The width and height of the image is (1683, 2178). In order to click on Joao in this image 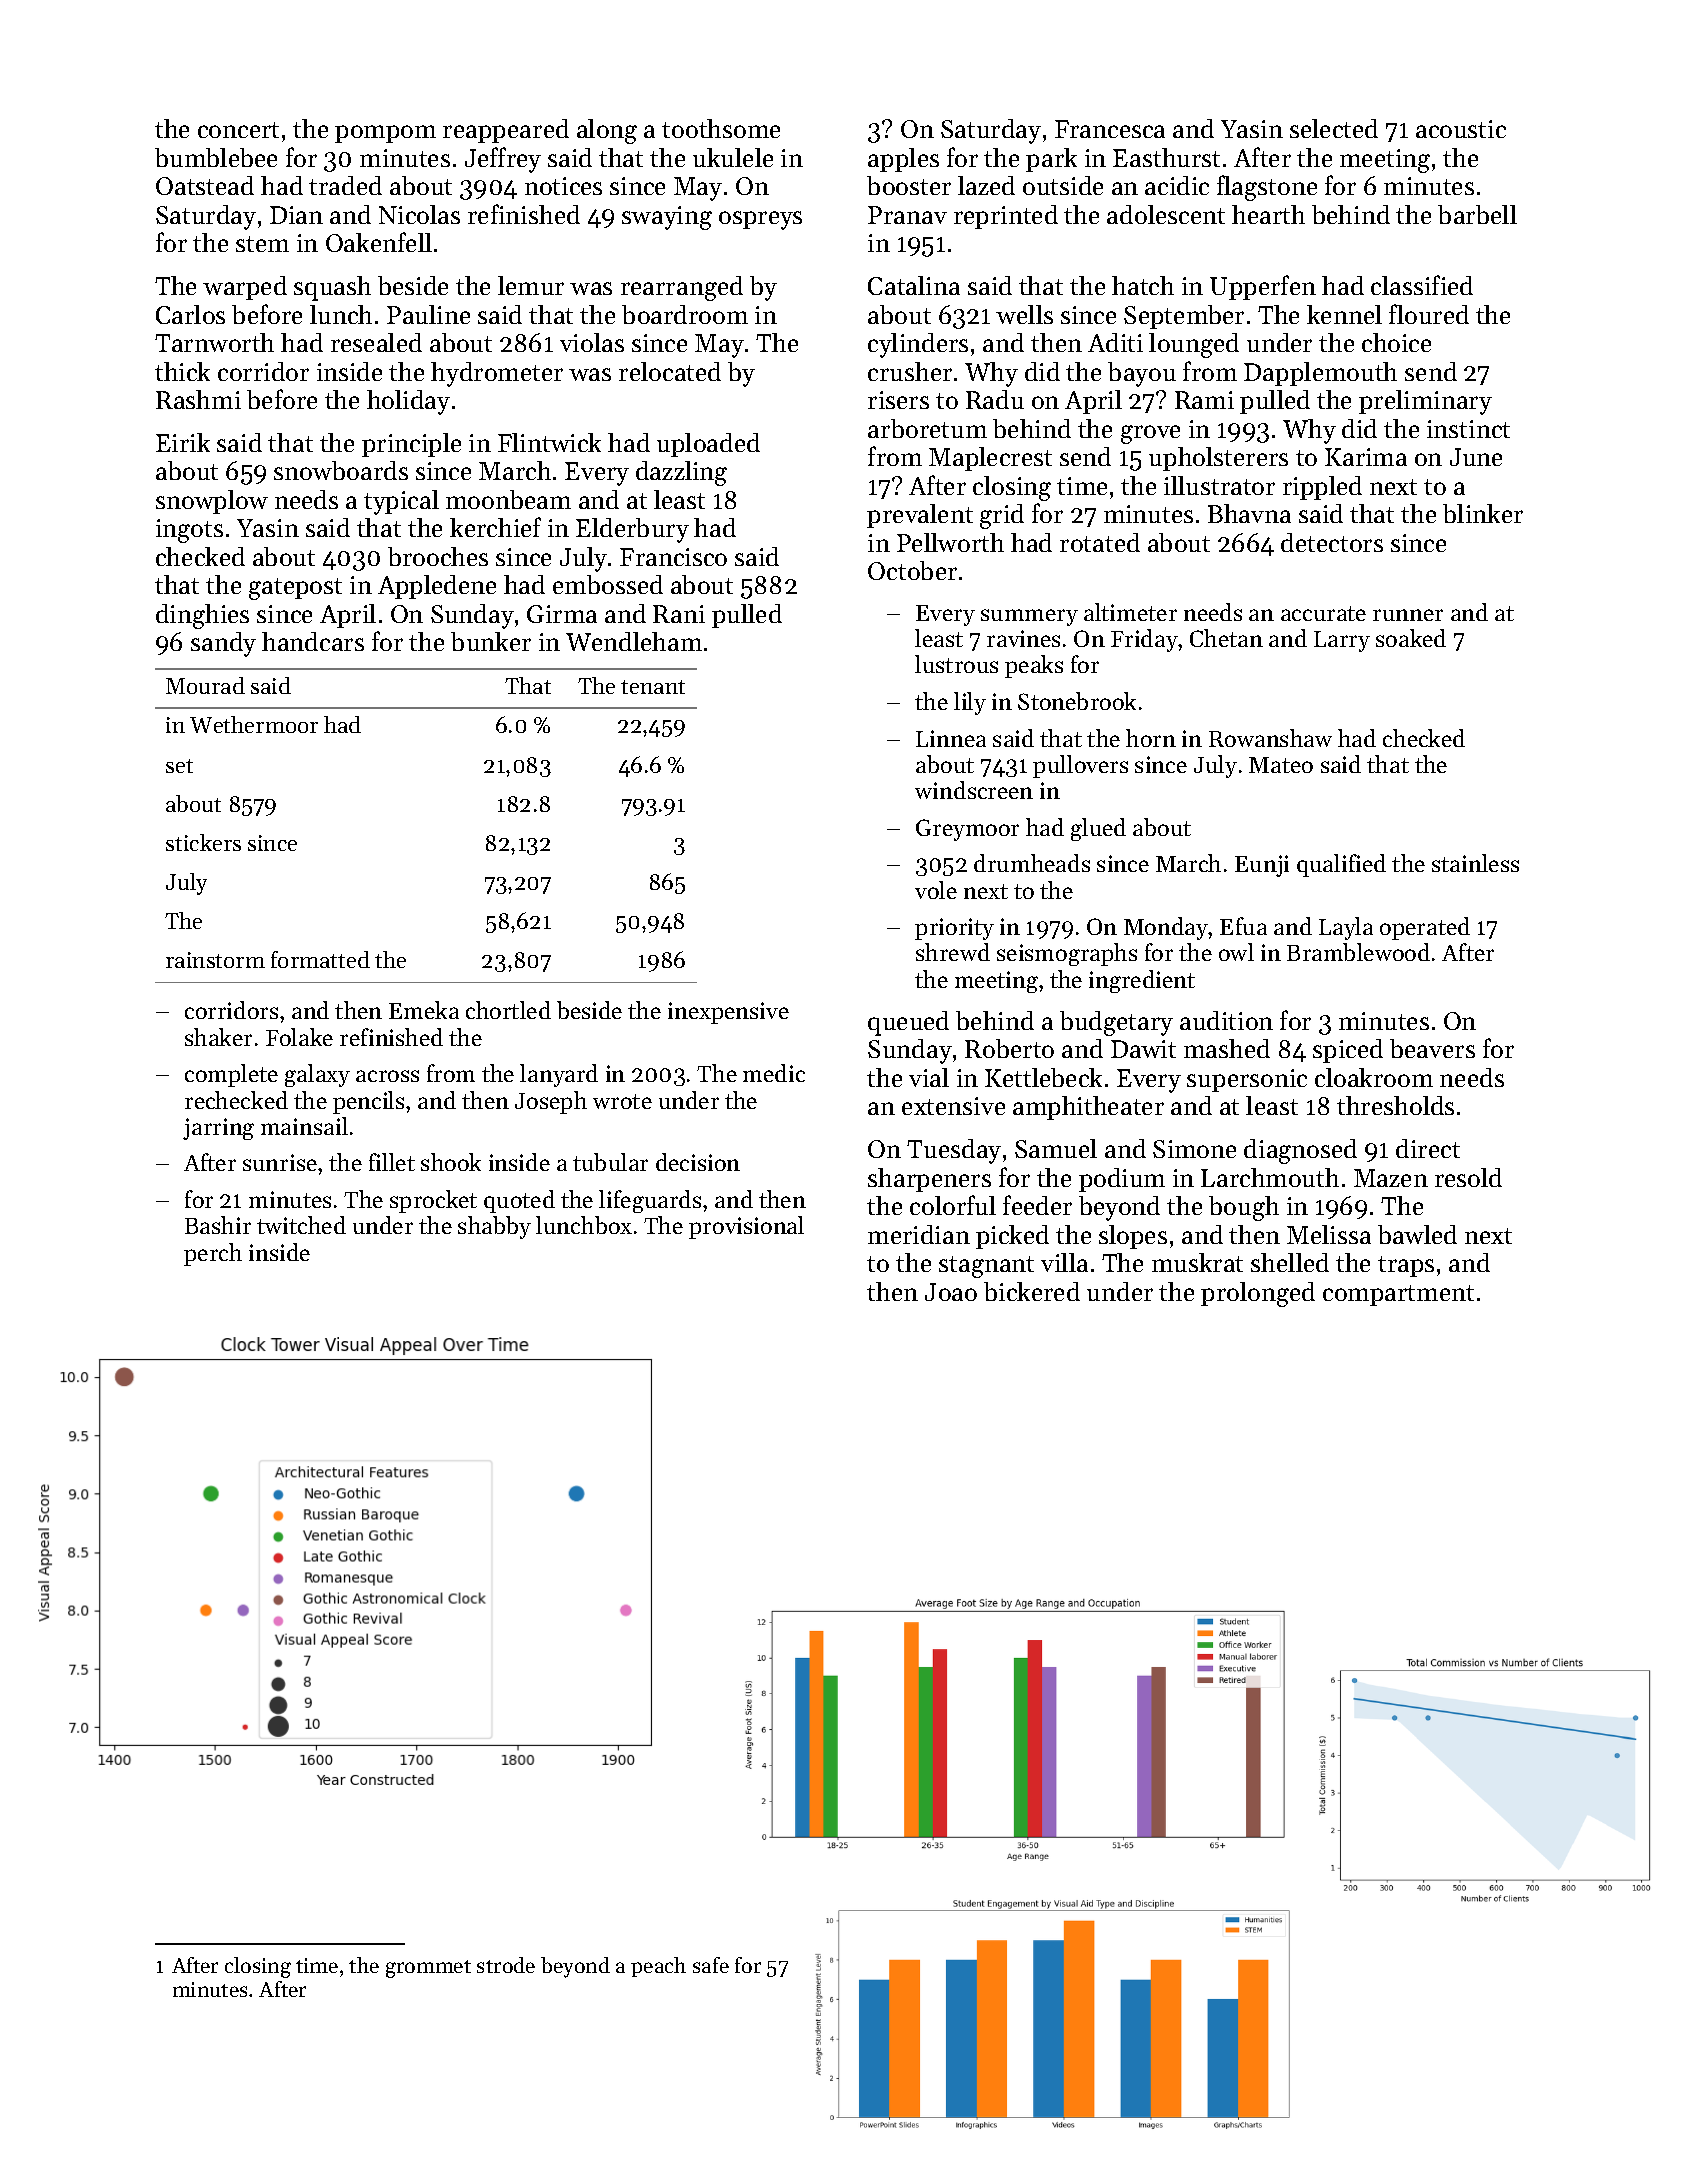, I will do `click(951, 1292)`.
